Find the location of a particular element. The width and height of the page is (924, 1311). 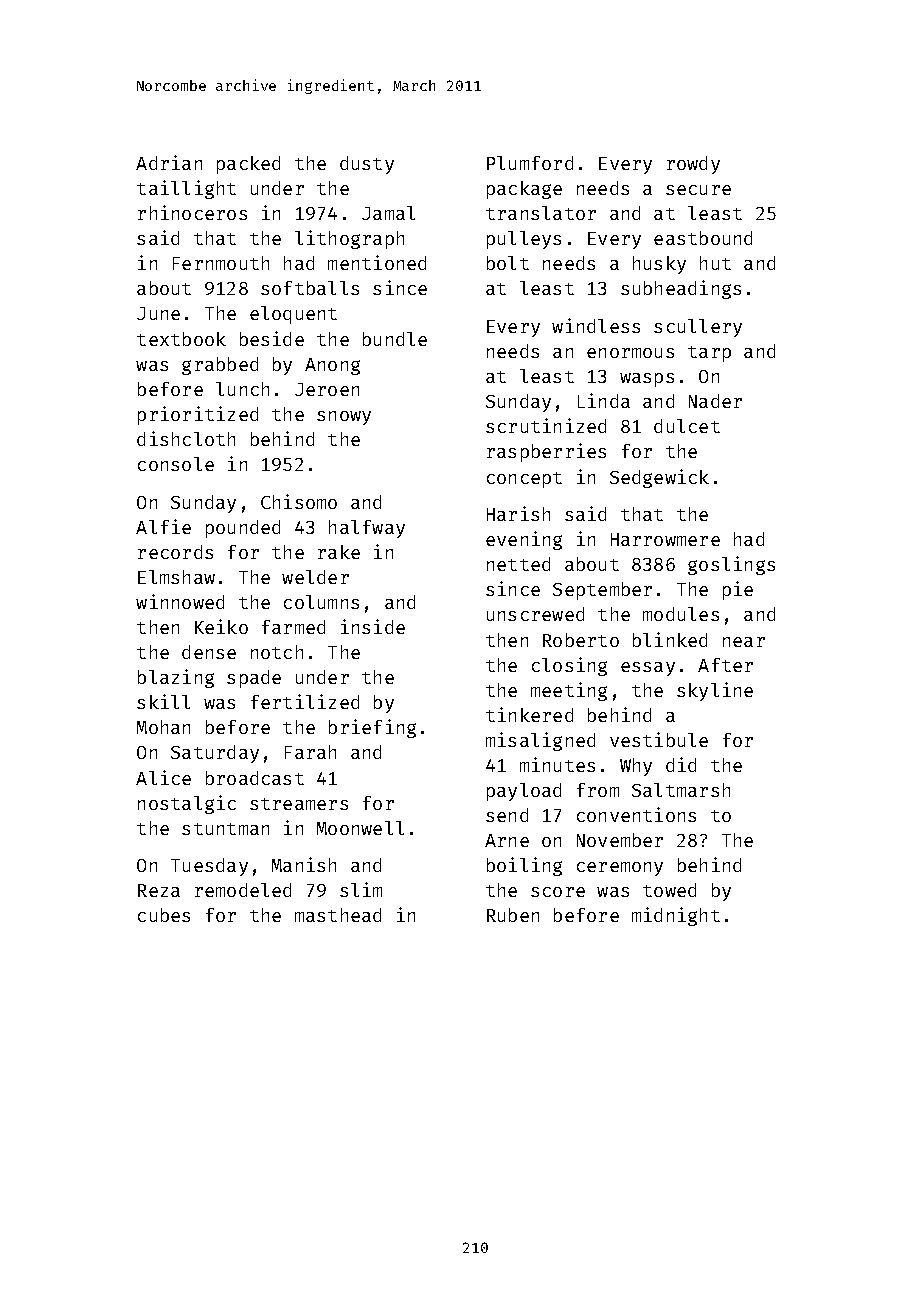

Mohan is located at coordinates (163, 727).
